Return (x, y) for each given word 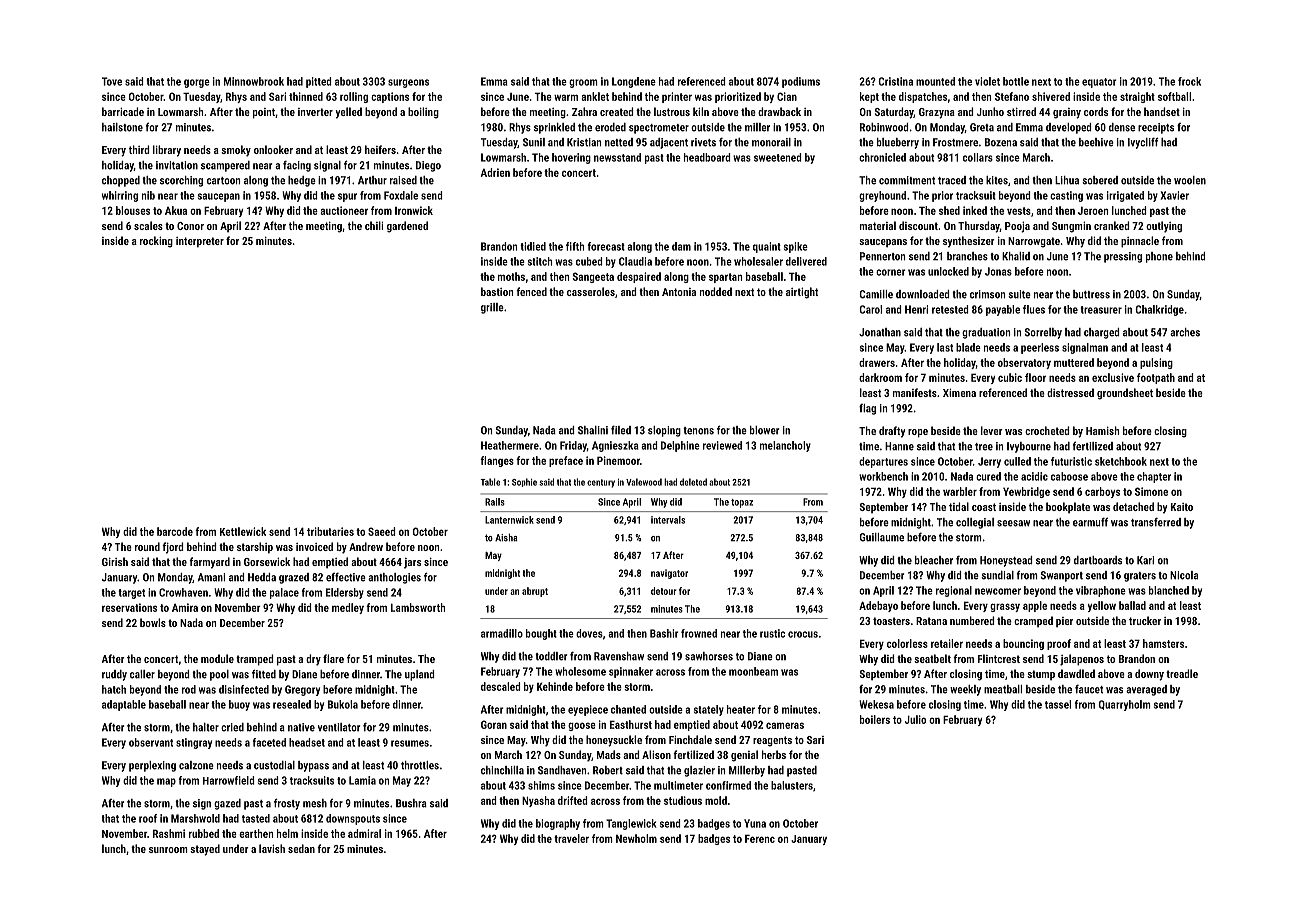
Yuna (755, 823)
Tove (112, 81)
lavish (272, 848)
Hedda (262, 577)
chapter (1154, 477)
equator (1099, 83)
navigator (669, 574)
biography (558, 824)
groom (583, 83)
